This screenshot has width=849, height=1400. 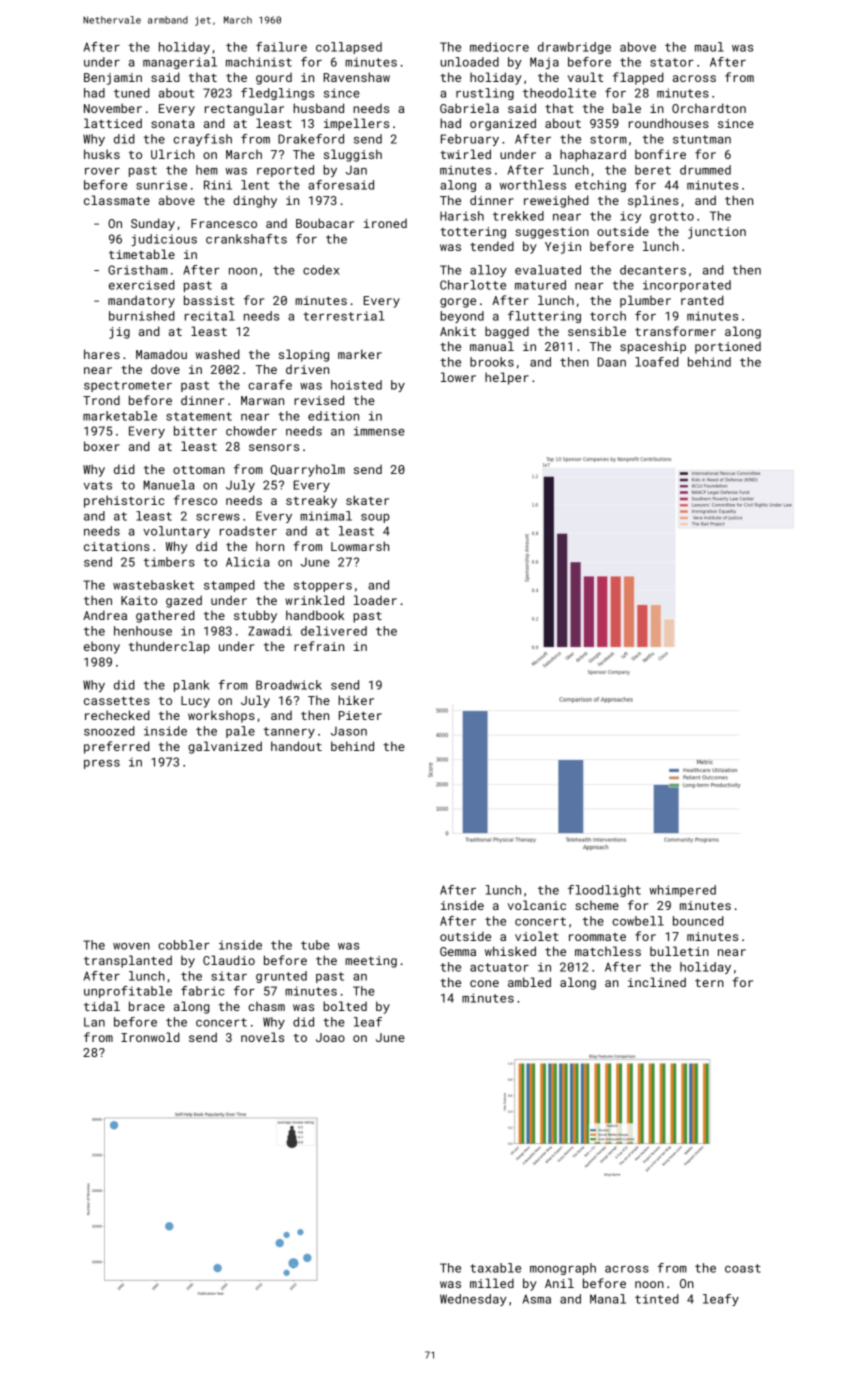 I want to click on Gristham, so click(x=138, y=270).
